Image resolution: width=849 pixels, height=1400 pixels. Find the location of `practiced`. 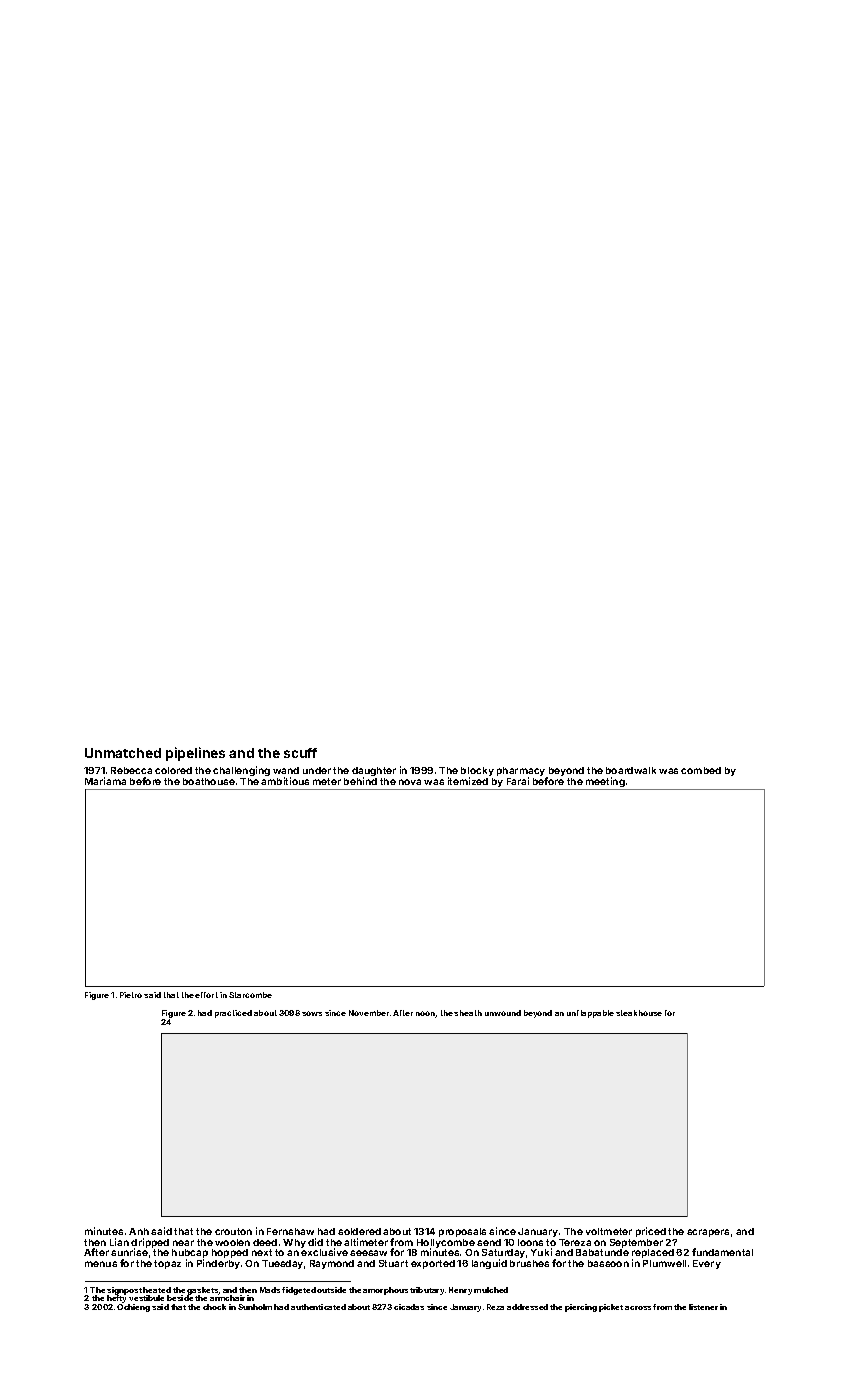

practiced is located at coordinates (233, 1014).
